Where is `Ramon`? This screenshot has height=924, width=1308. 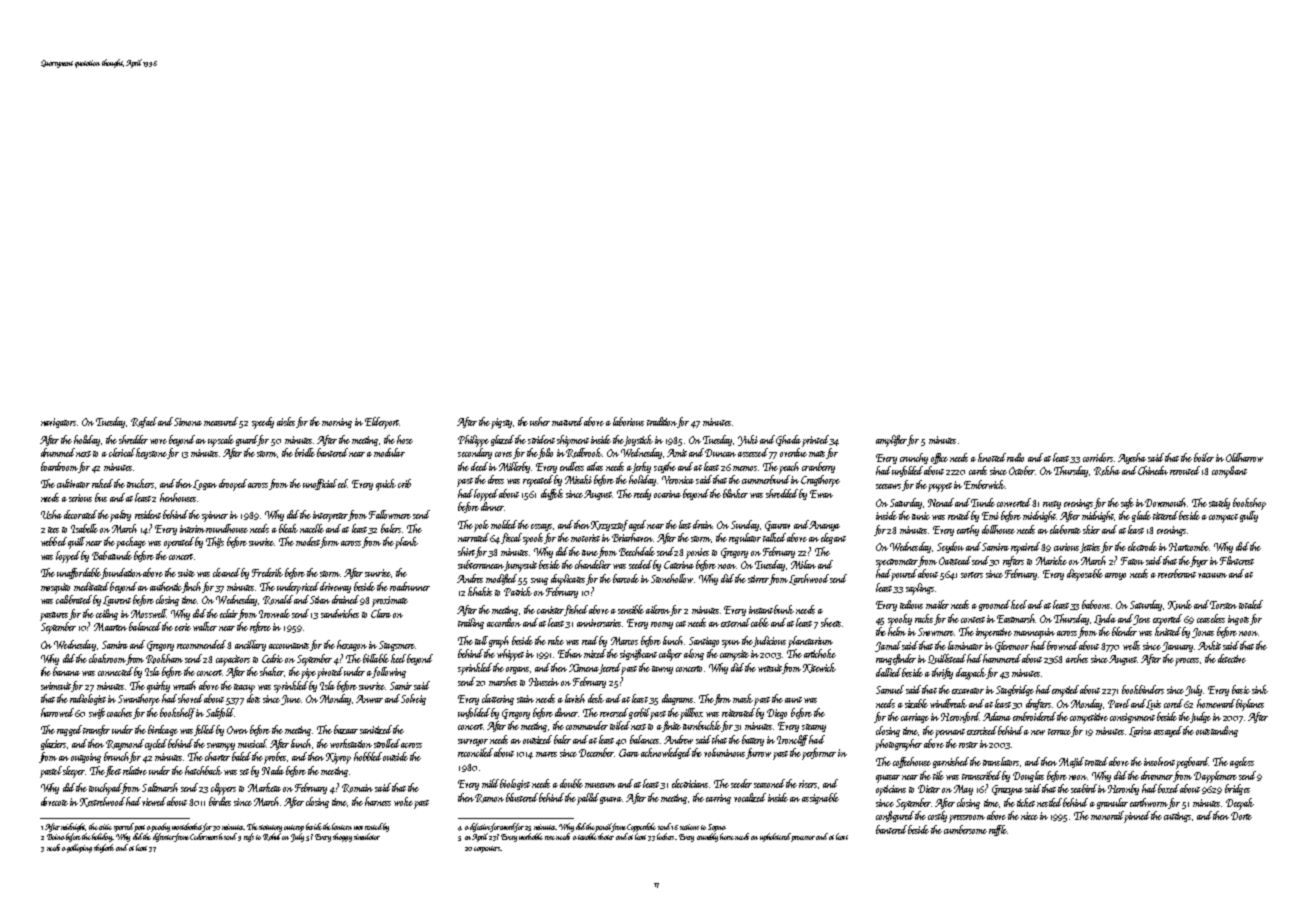 Ramon is located at coordinates (489, 798).
